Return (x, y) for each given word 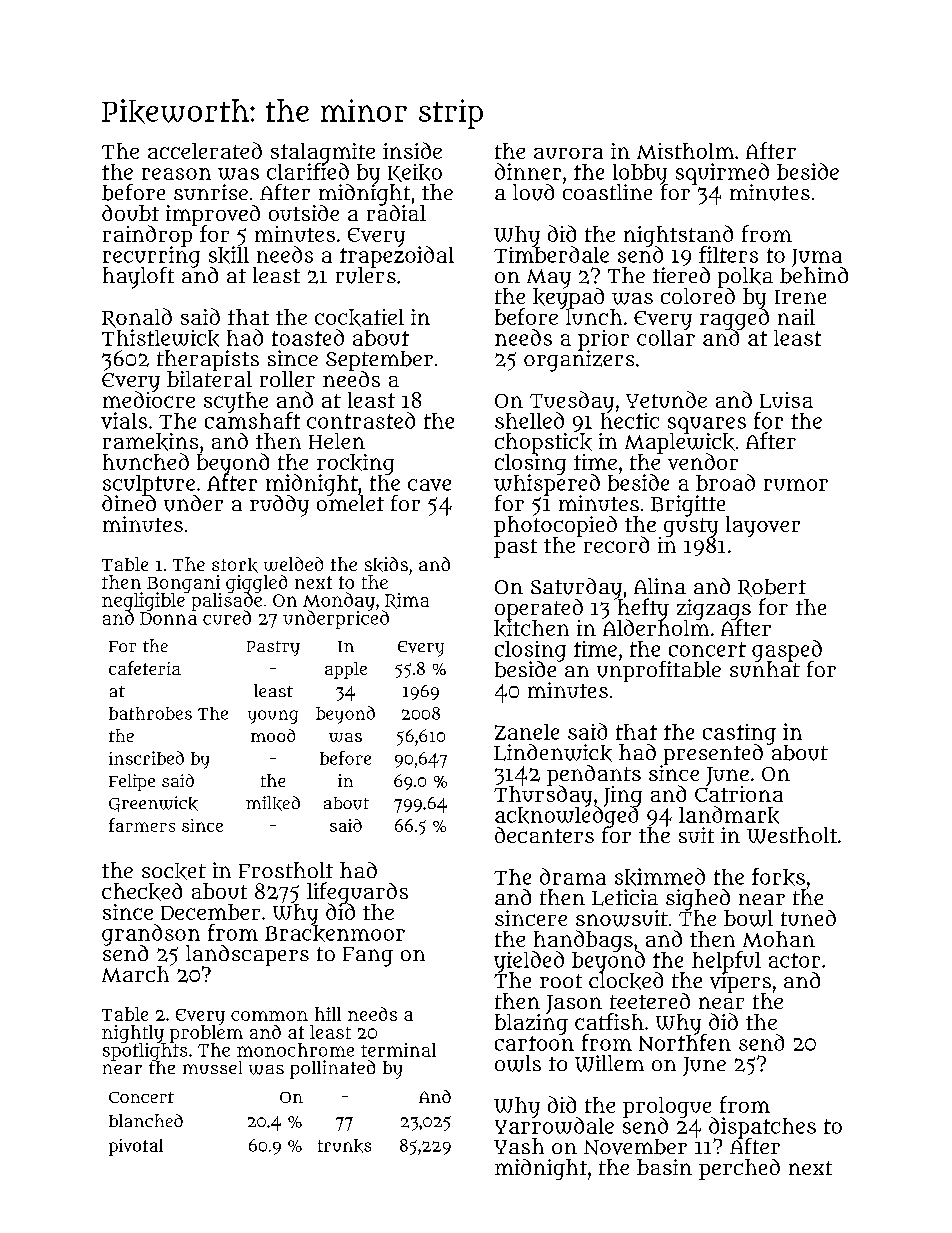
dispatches (762, 1127)
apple (346, 670)
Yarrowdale (554, 1126)
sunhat (765, 670)
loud (533, 192)
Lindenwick (553, 753)
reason (176, 174)
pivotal (136, 1147)
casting (739, 734)
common (269, 1016)
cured (227, 618)
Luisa (786, 400)
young (273, 717)
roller (287, 379)
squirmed (722, 173)
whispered (547, 485)
